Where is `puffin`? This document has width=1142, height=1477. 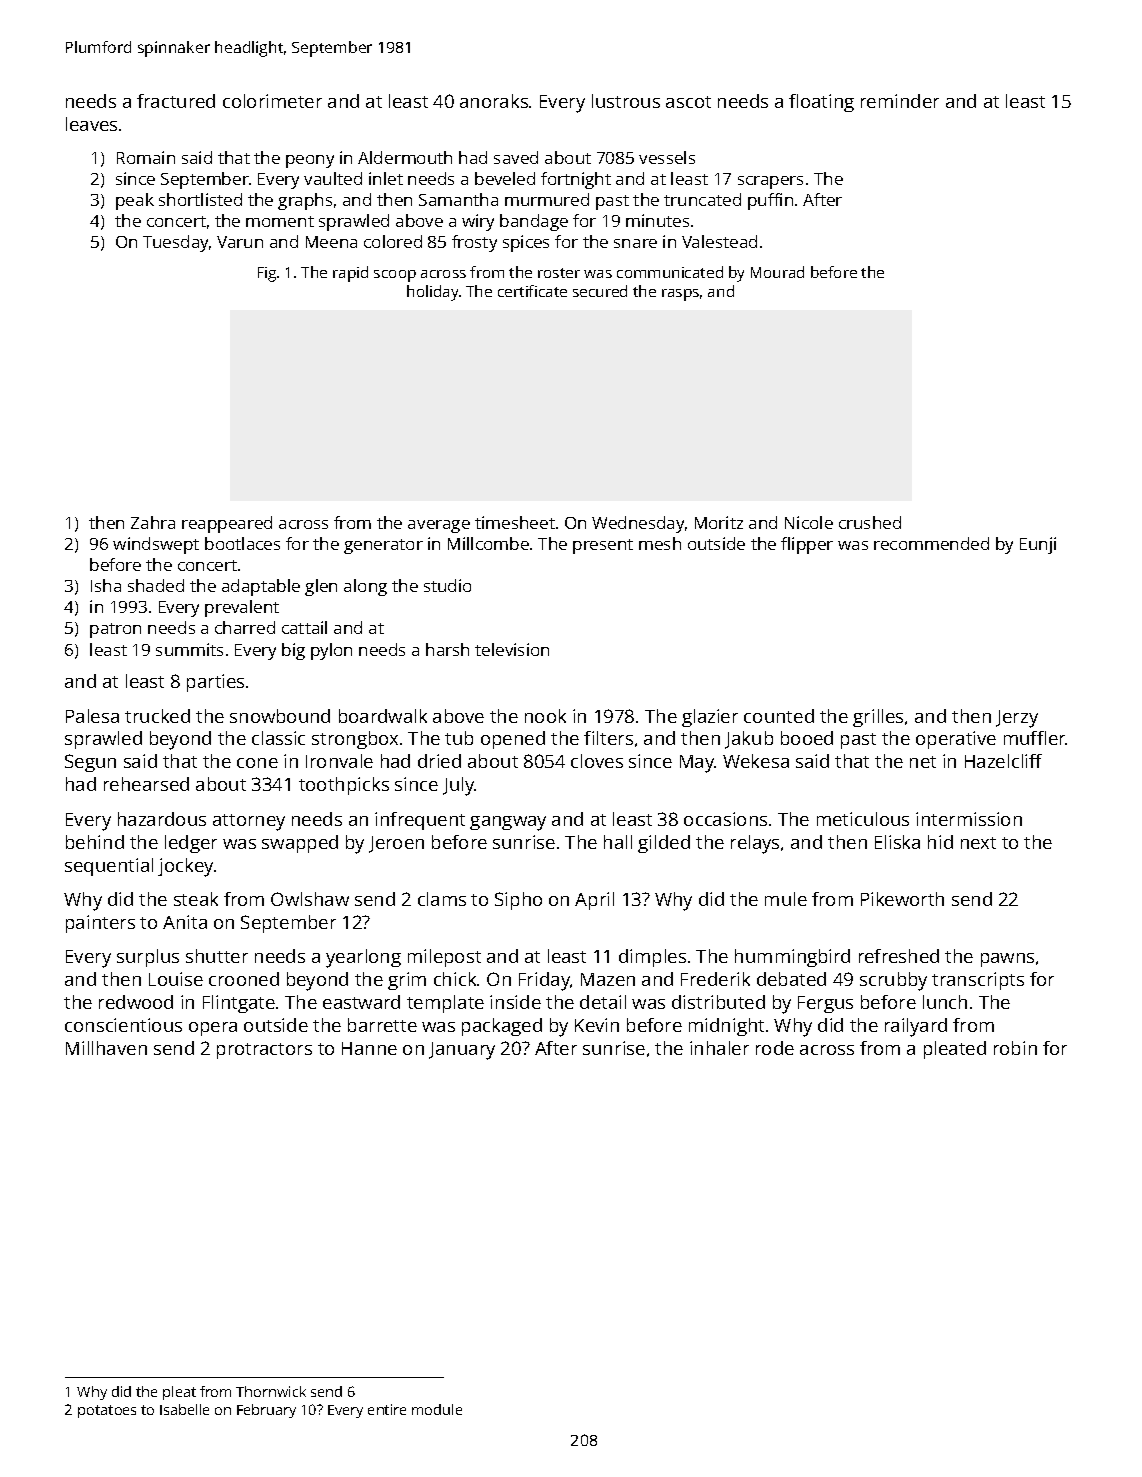 puffin is located at coordinates (770, 201).
